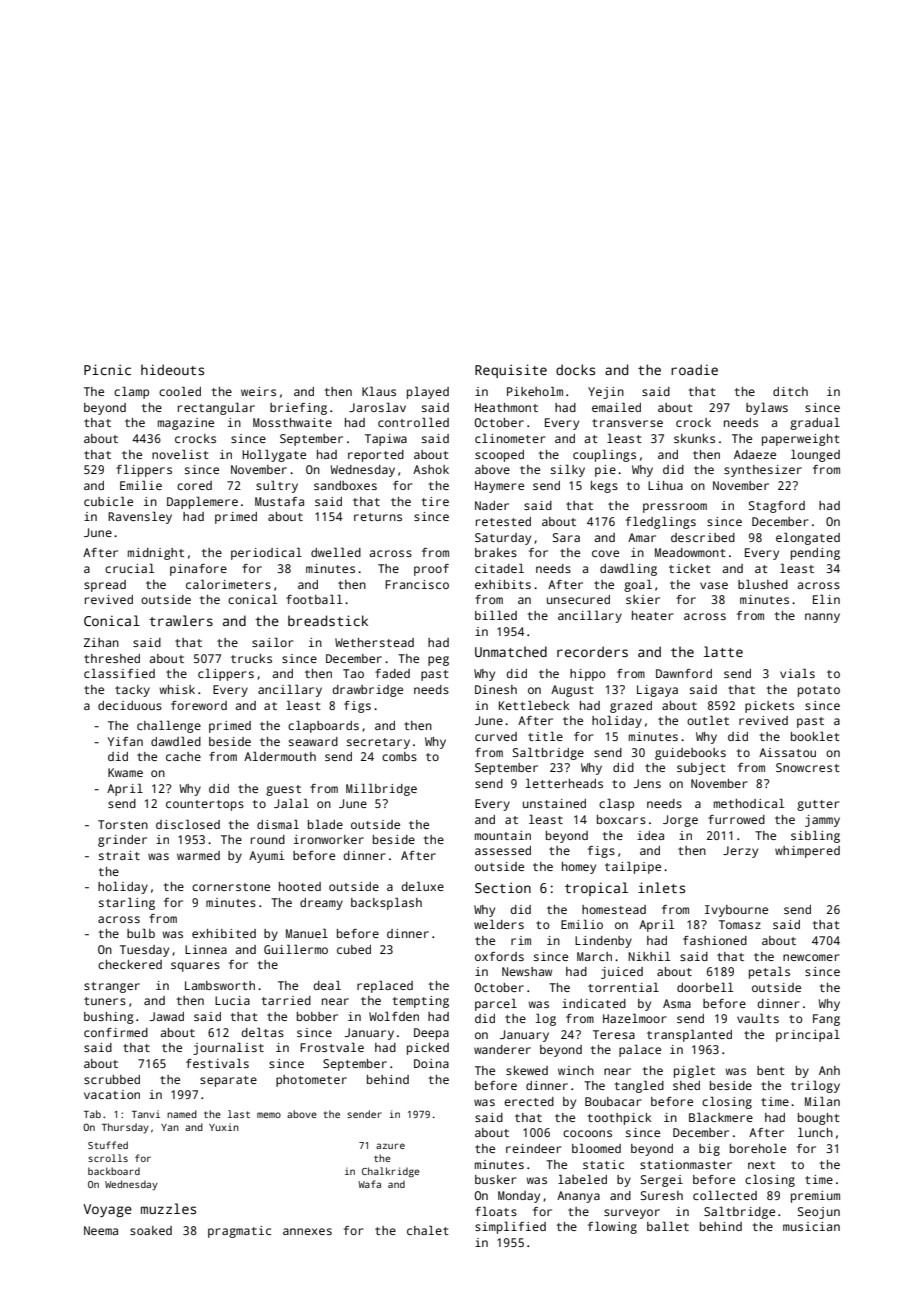 The image size is (924, 1308). I want to click on Ligaya, so click(657, 691).
